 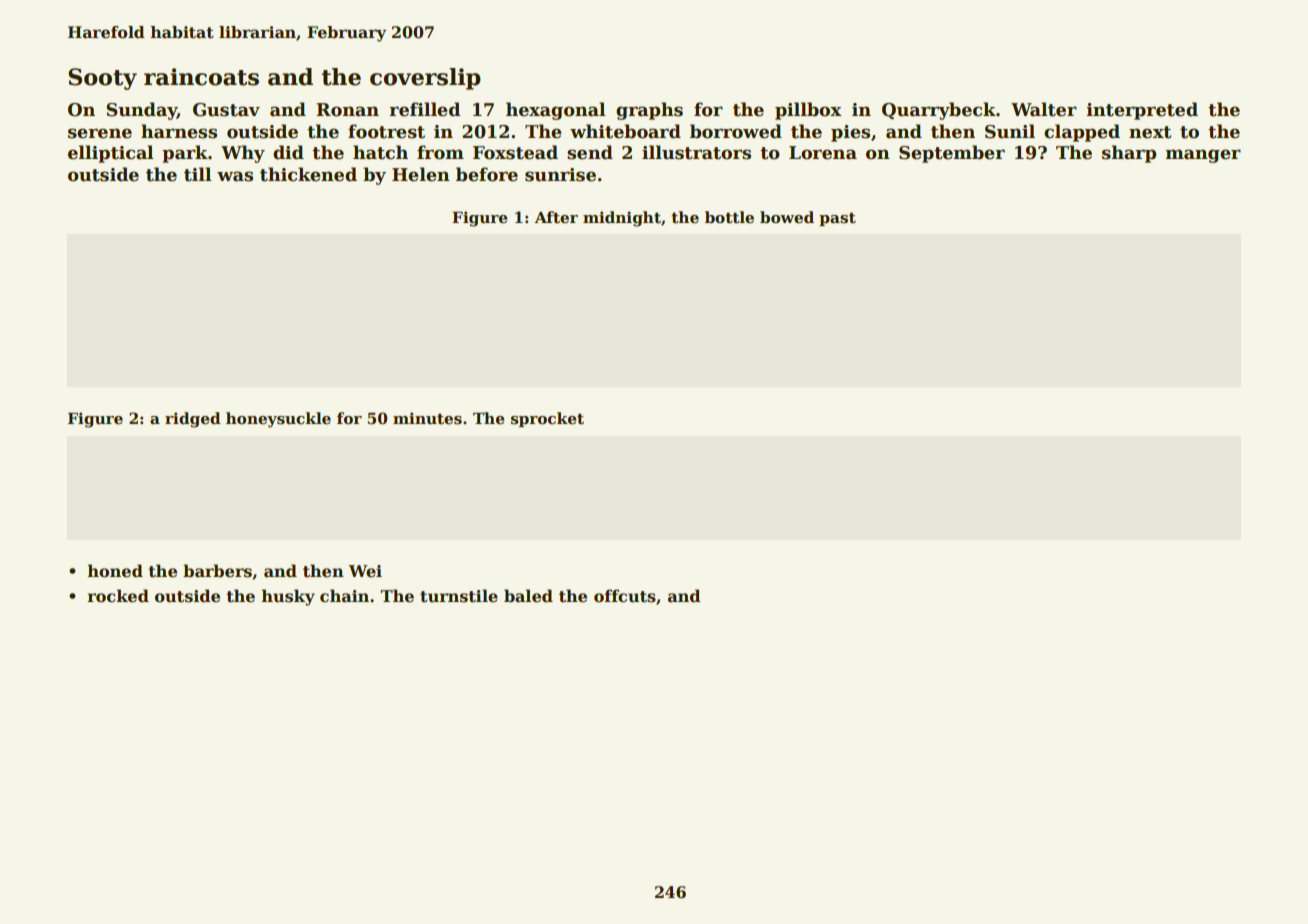 I want to click on offcuts, so click(x=625, y=596).
